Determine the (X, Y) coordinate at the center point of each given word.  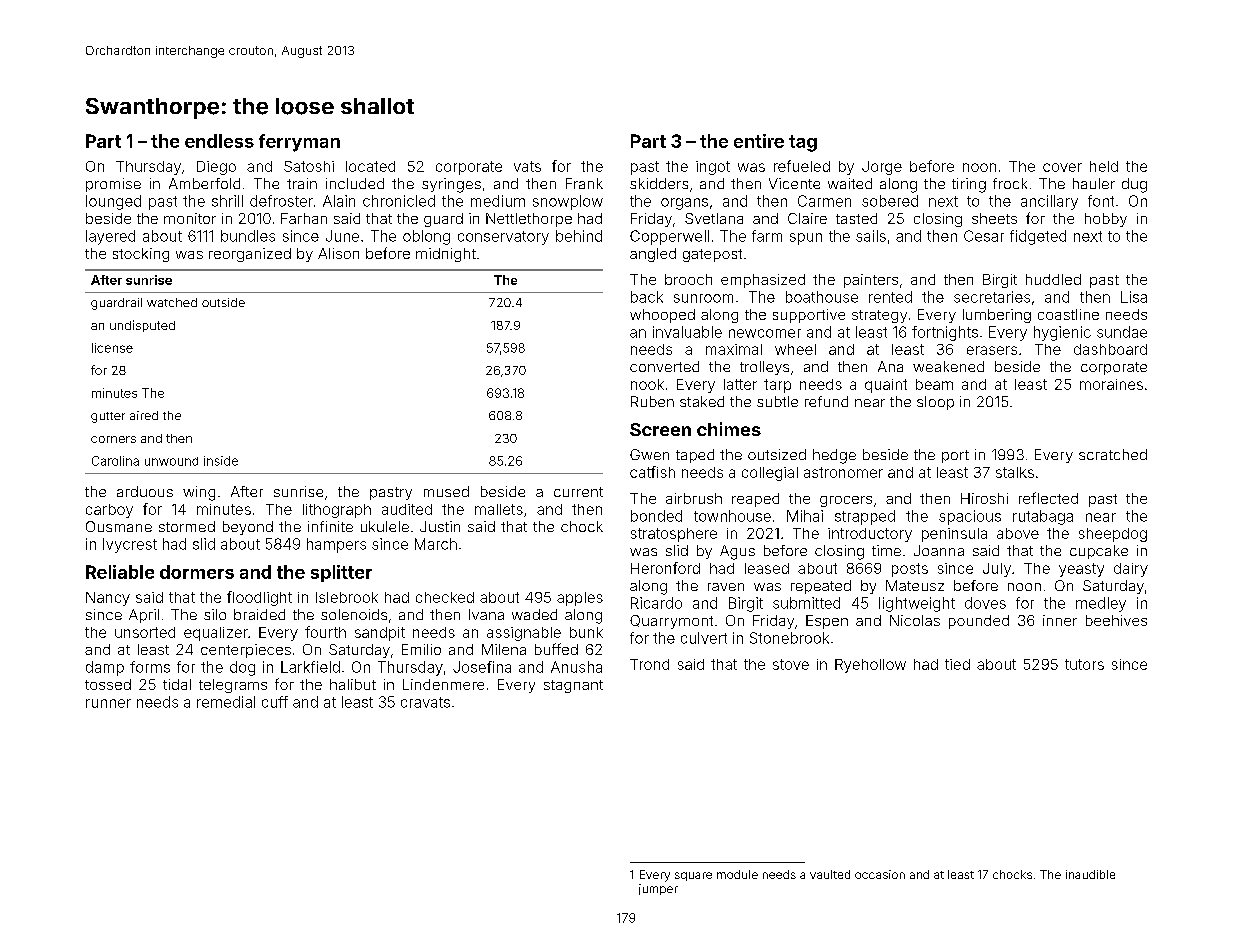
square (693, 876)
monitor (190, 218)
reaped (755, 500)
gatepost (712, 255)
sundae (1122, 332)
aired (144, 415)
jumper (658, 889)
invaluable (687, 332)
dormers (197, 572)
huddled (1053, 279)
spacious (970, 517)
